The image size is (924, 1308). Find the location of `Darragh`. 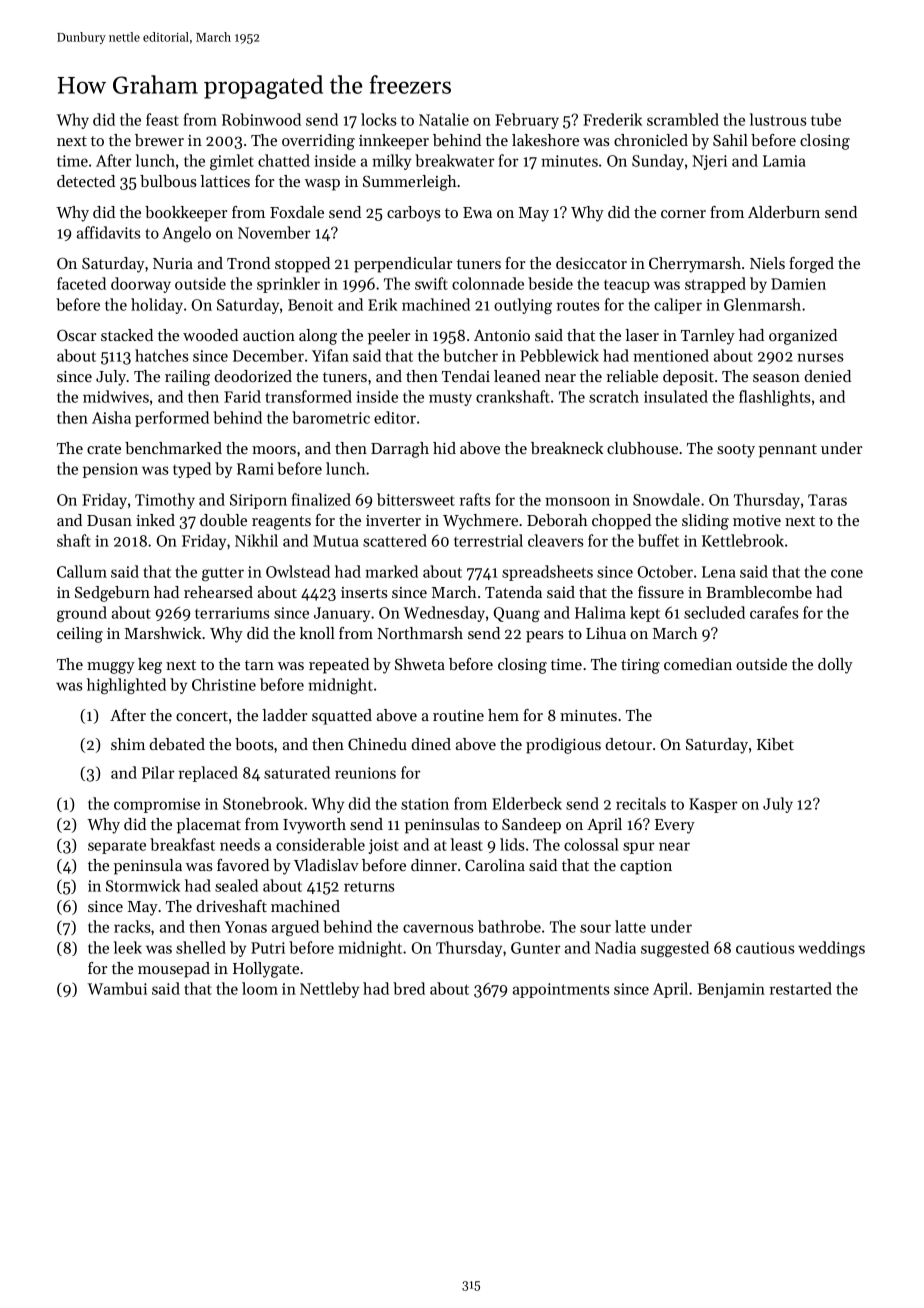

Darragh is located at coordinates (400, 450).
